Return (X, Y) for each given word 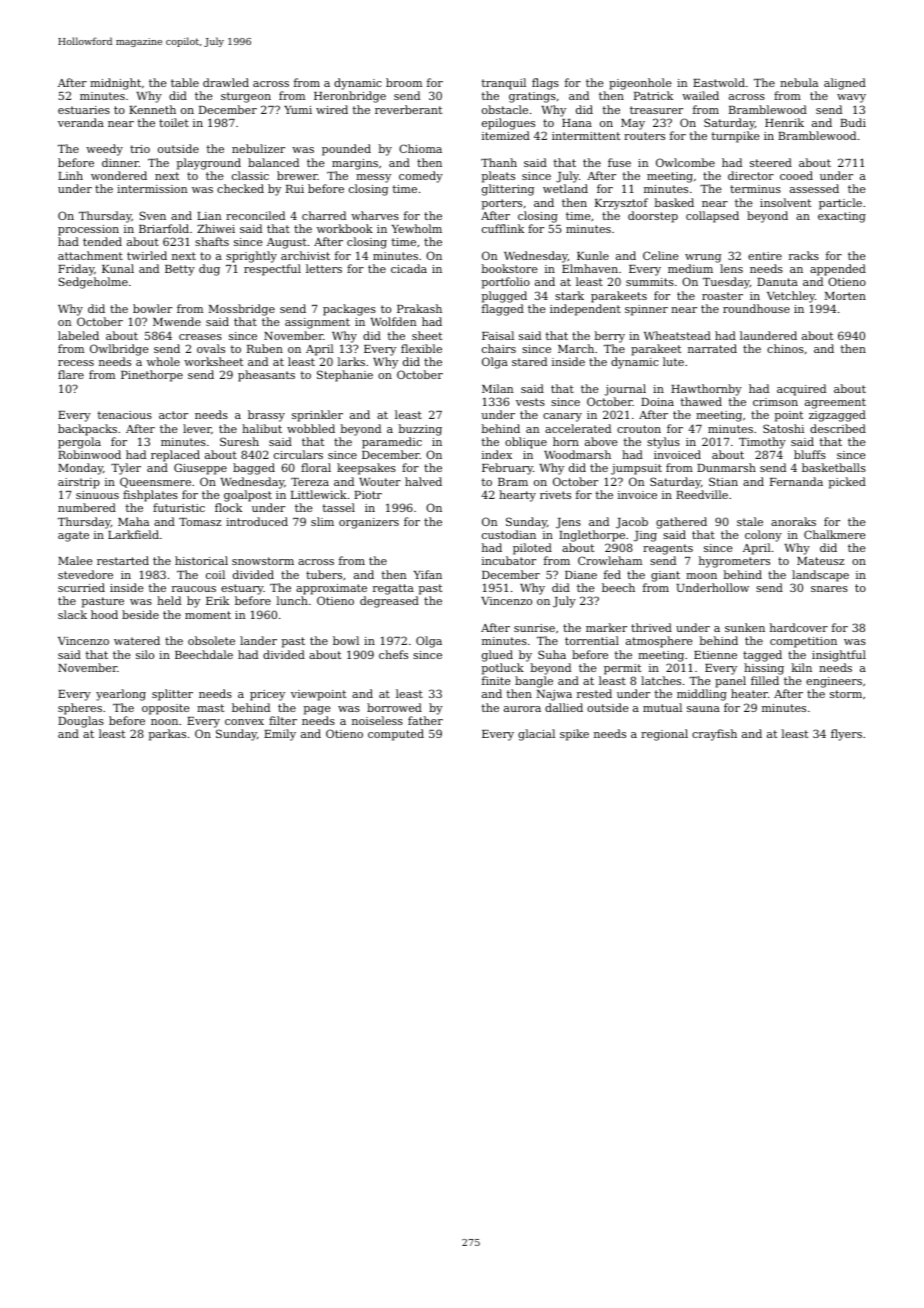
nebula (799, 82)
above (601, 441)
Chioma (420, 148)
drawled (226, 82)
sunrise (534, 628)
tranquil (503, 84)
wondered (119, 175)
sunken (745, 627)
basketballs (834, 467)
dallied (564, 707)
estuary (242, 589)
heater (749, 693)
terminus (755, 189)
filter (283, 720)
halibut (262, 428)
